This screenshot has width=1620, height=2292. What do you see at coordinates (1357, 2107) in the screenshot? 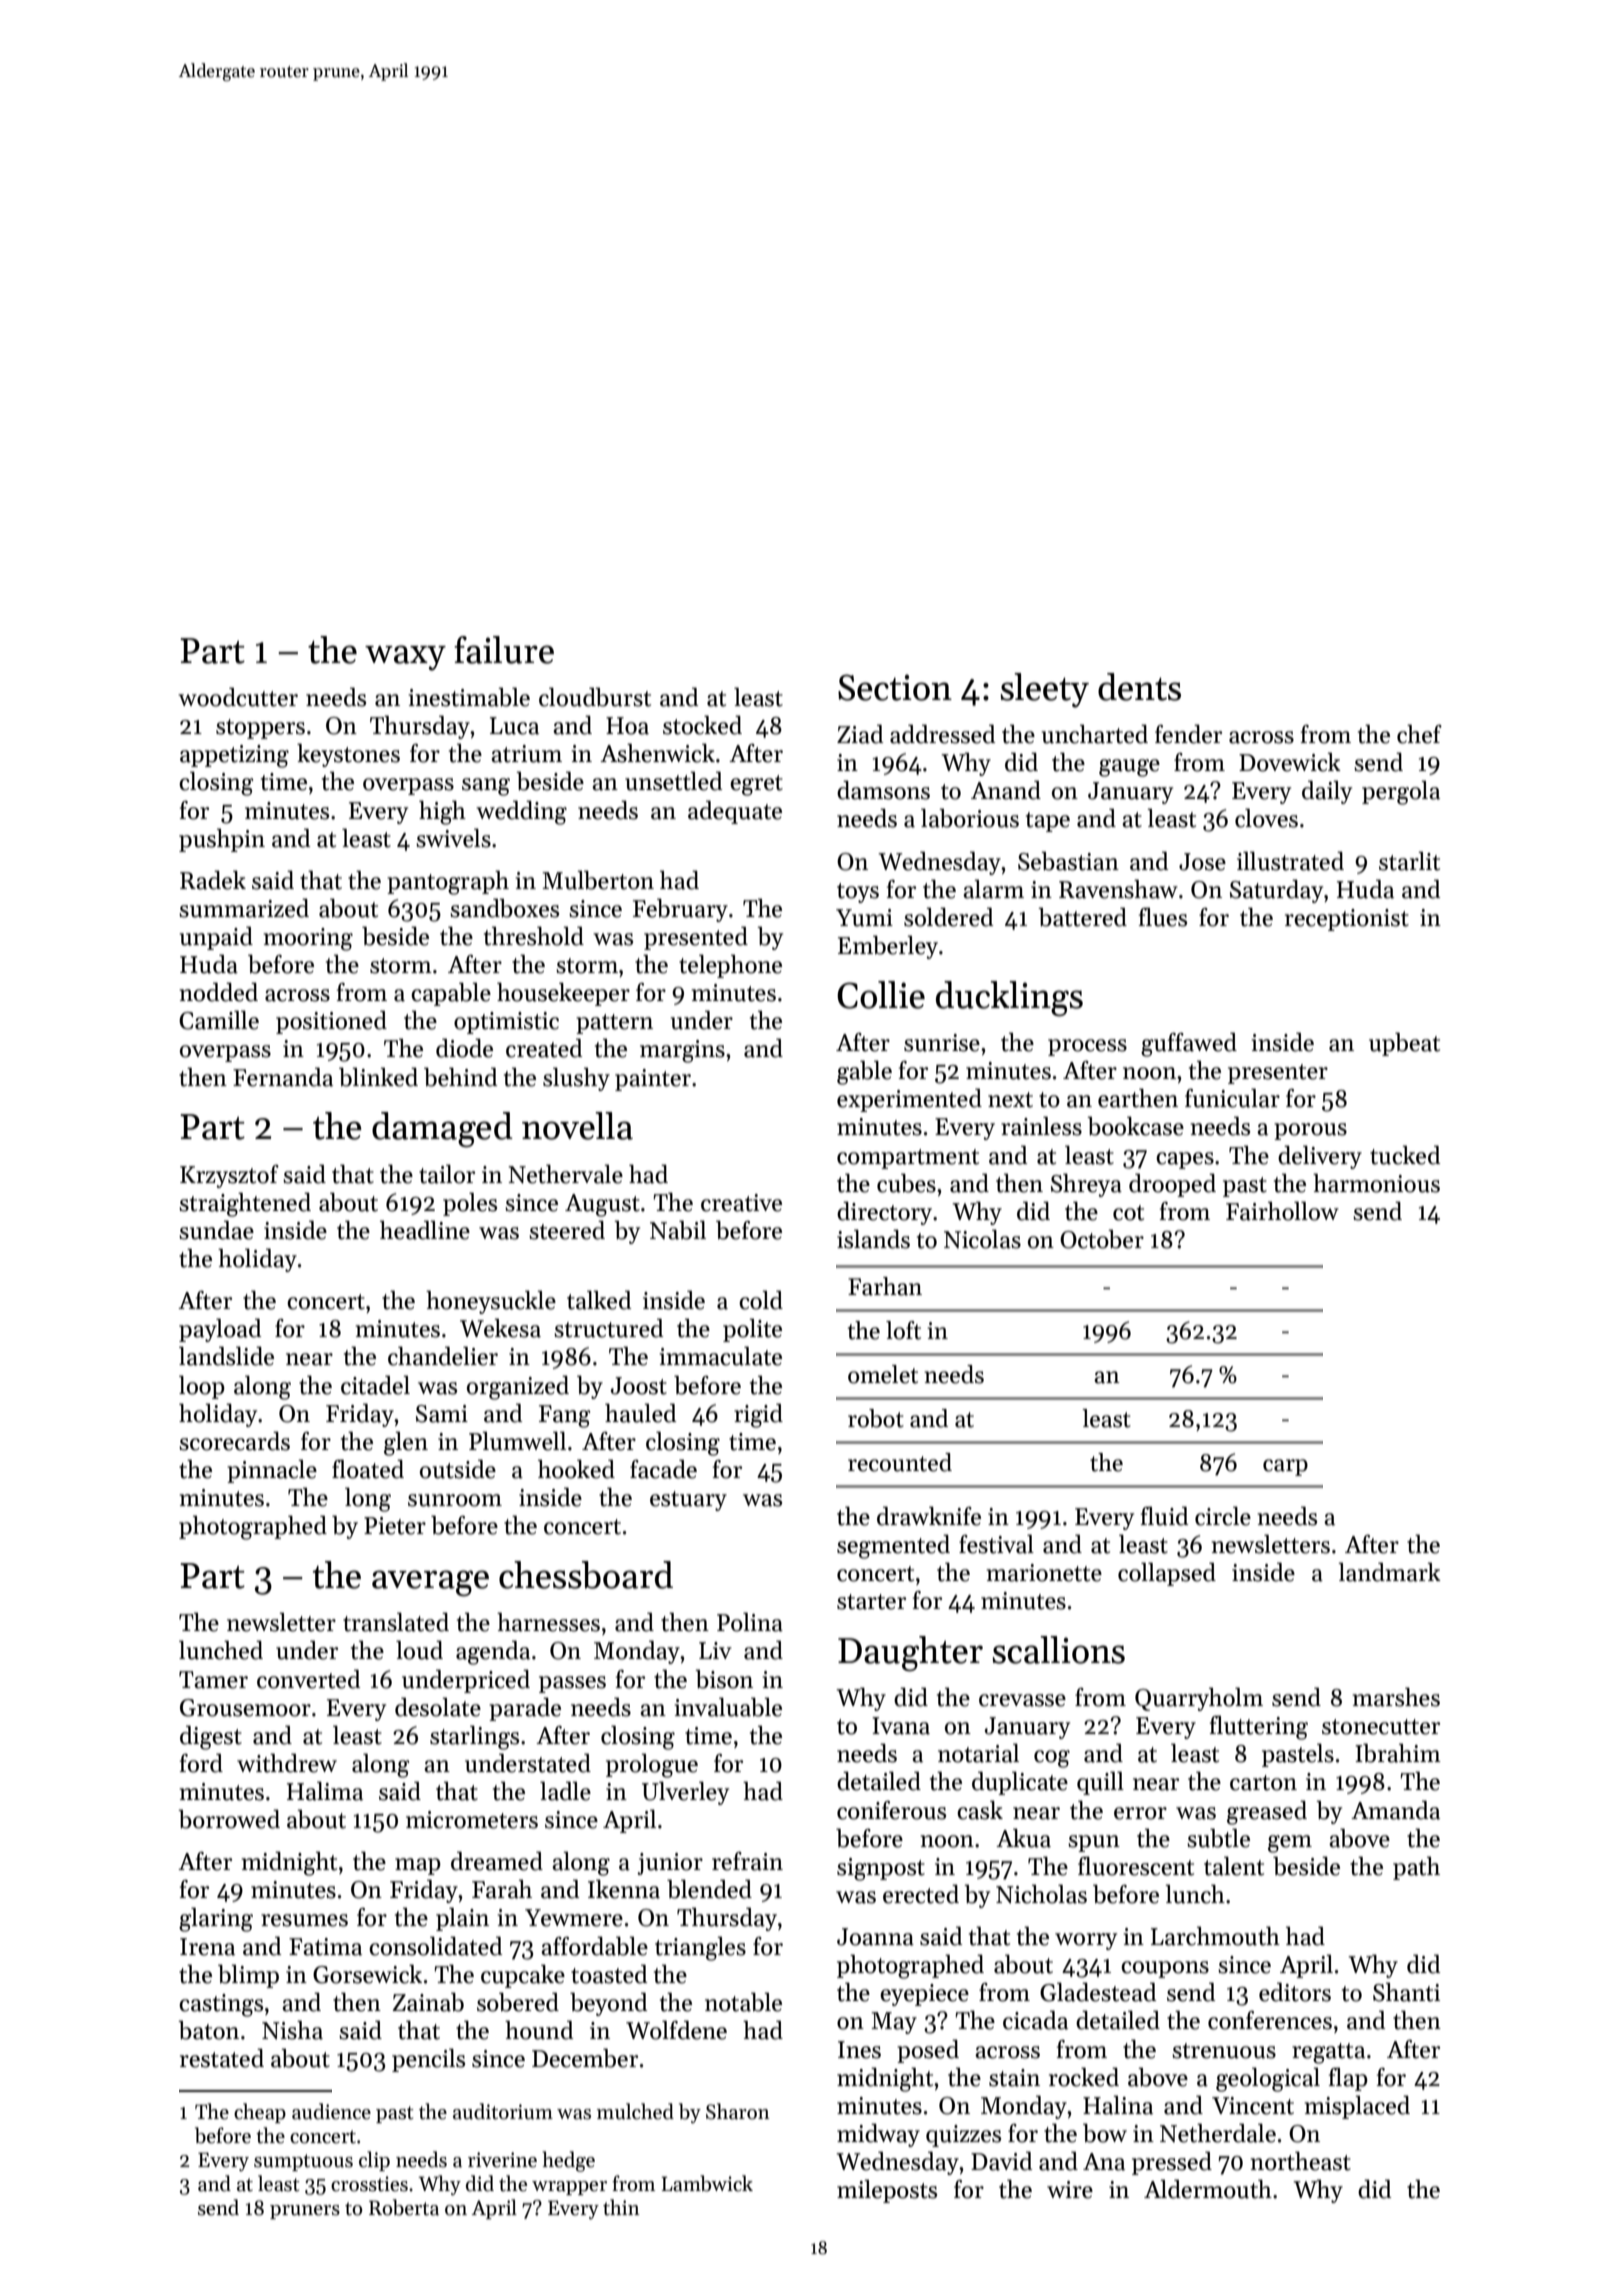
I see `misplaced` at bounding box center [1357, 2107].
